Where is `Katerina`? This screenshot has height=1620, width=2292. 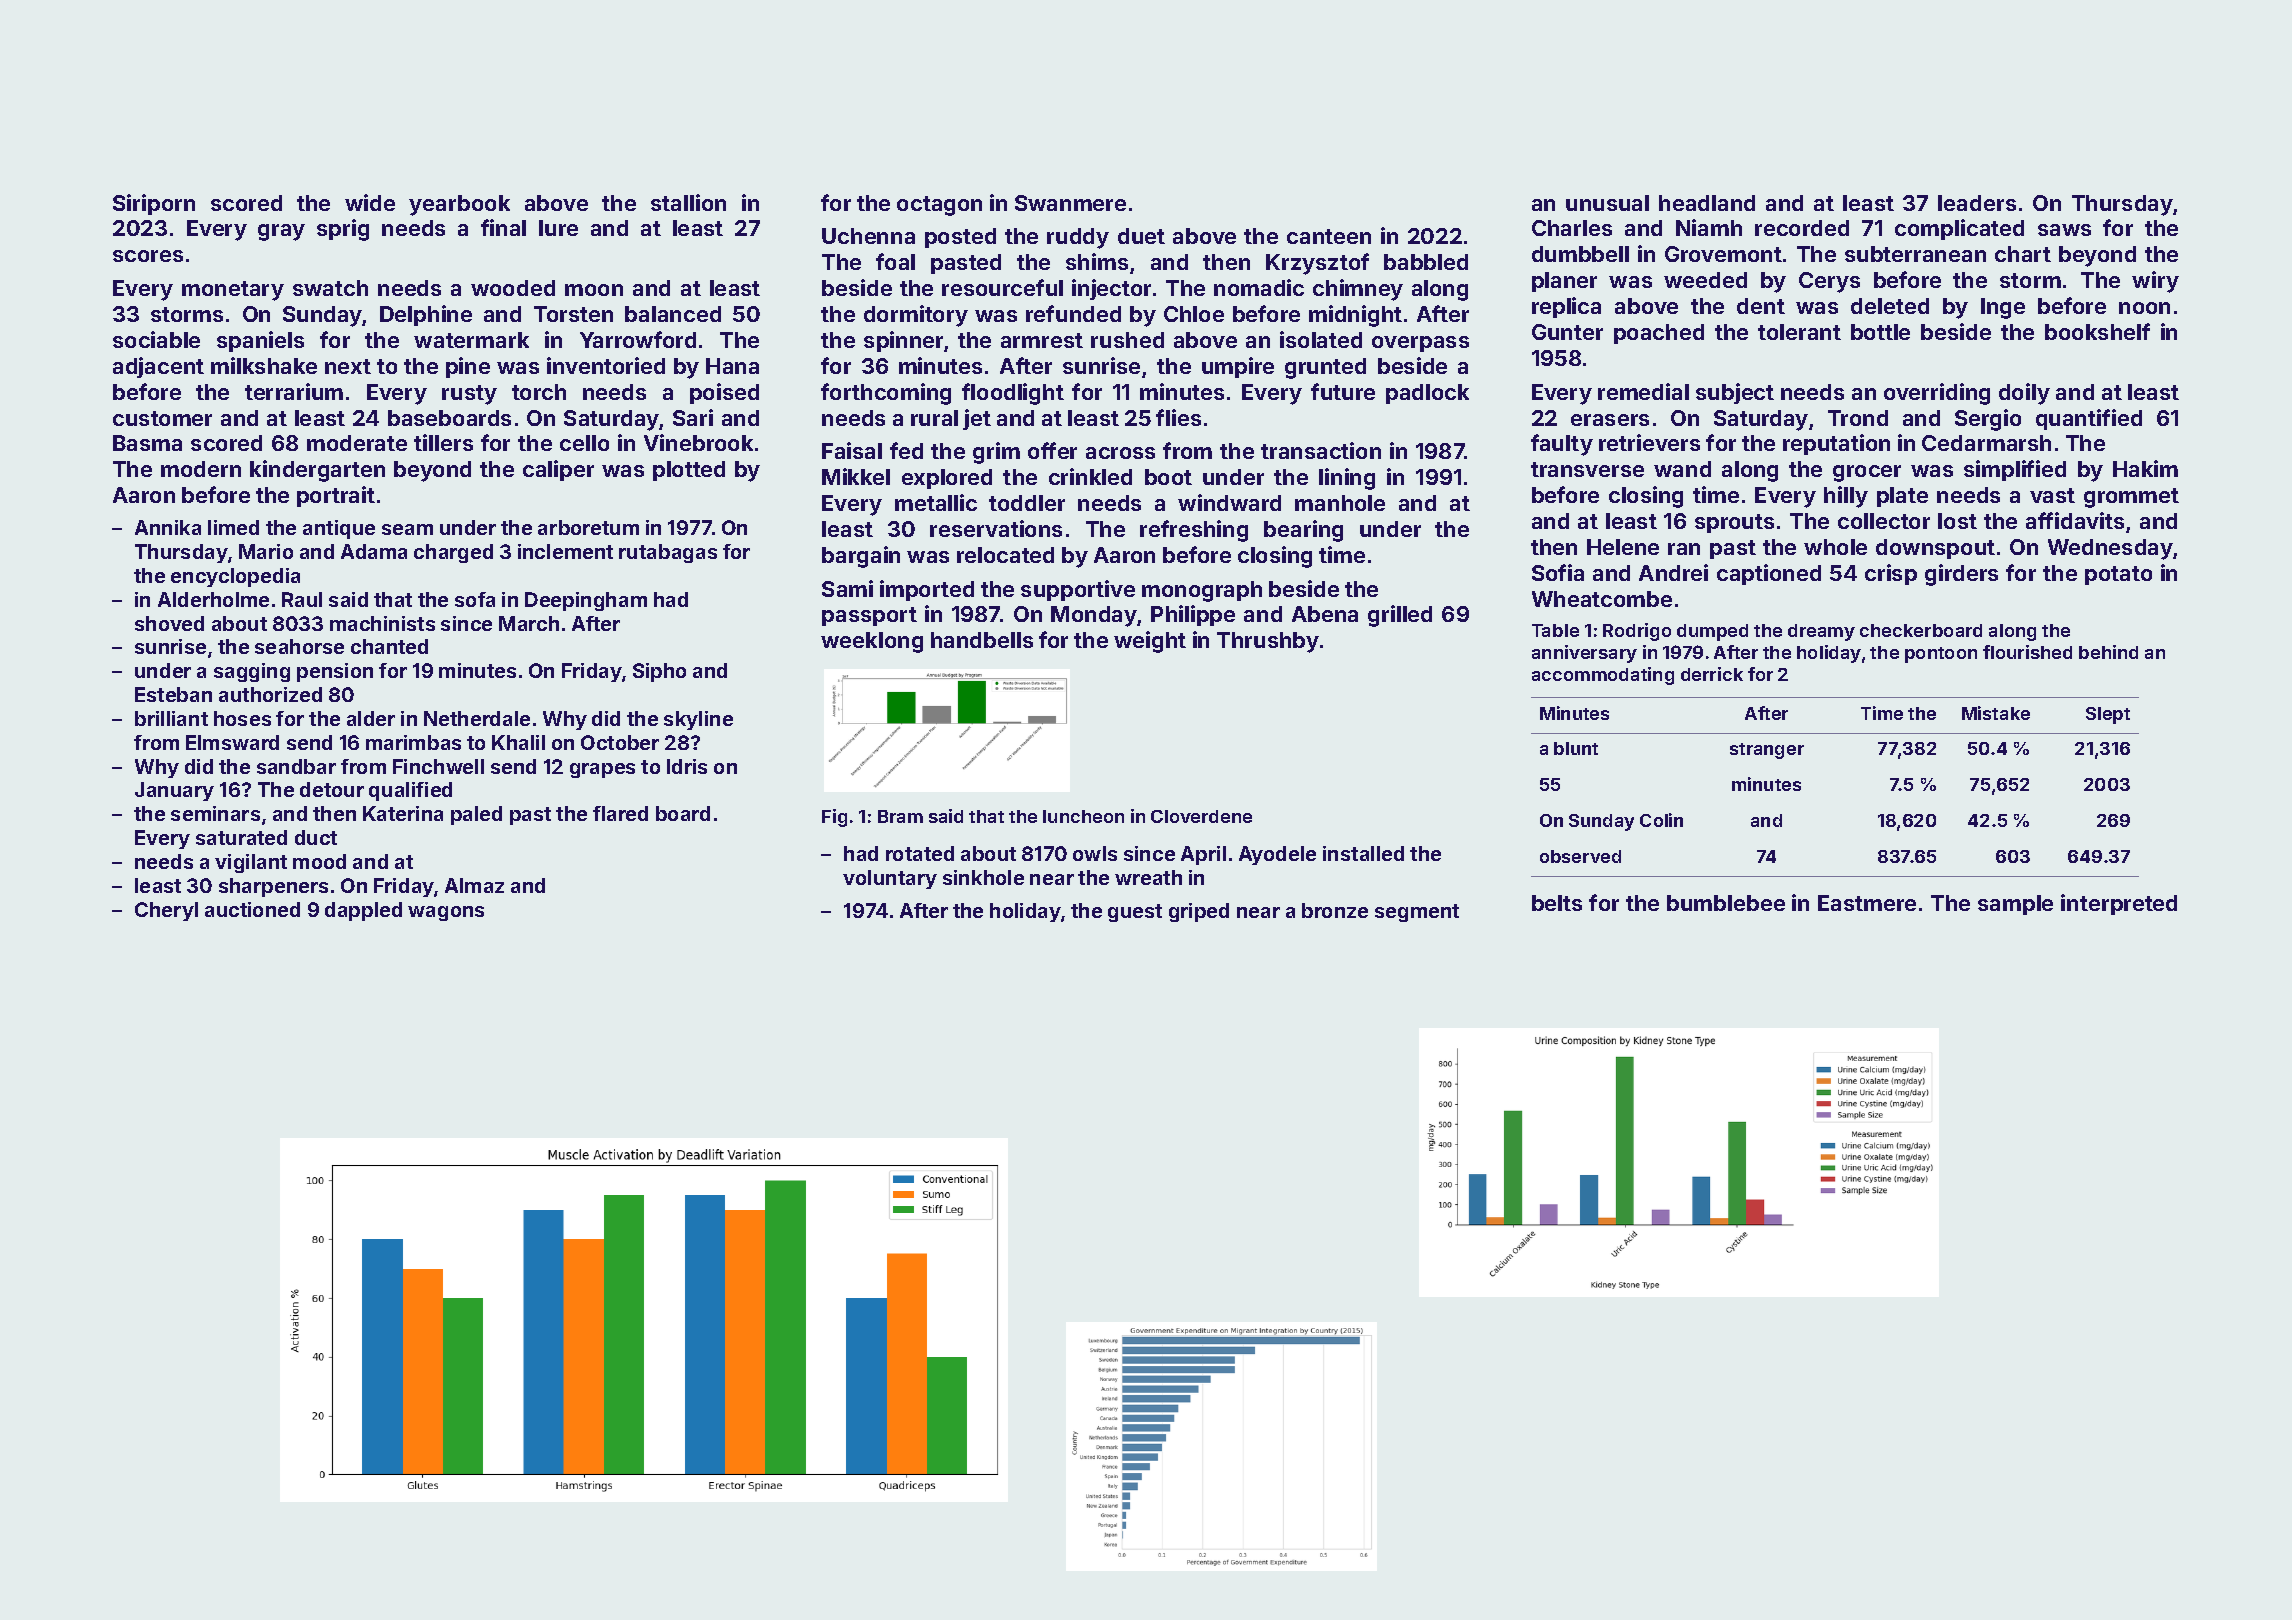
Katerina is located at coordinates (403, 813).
